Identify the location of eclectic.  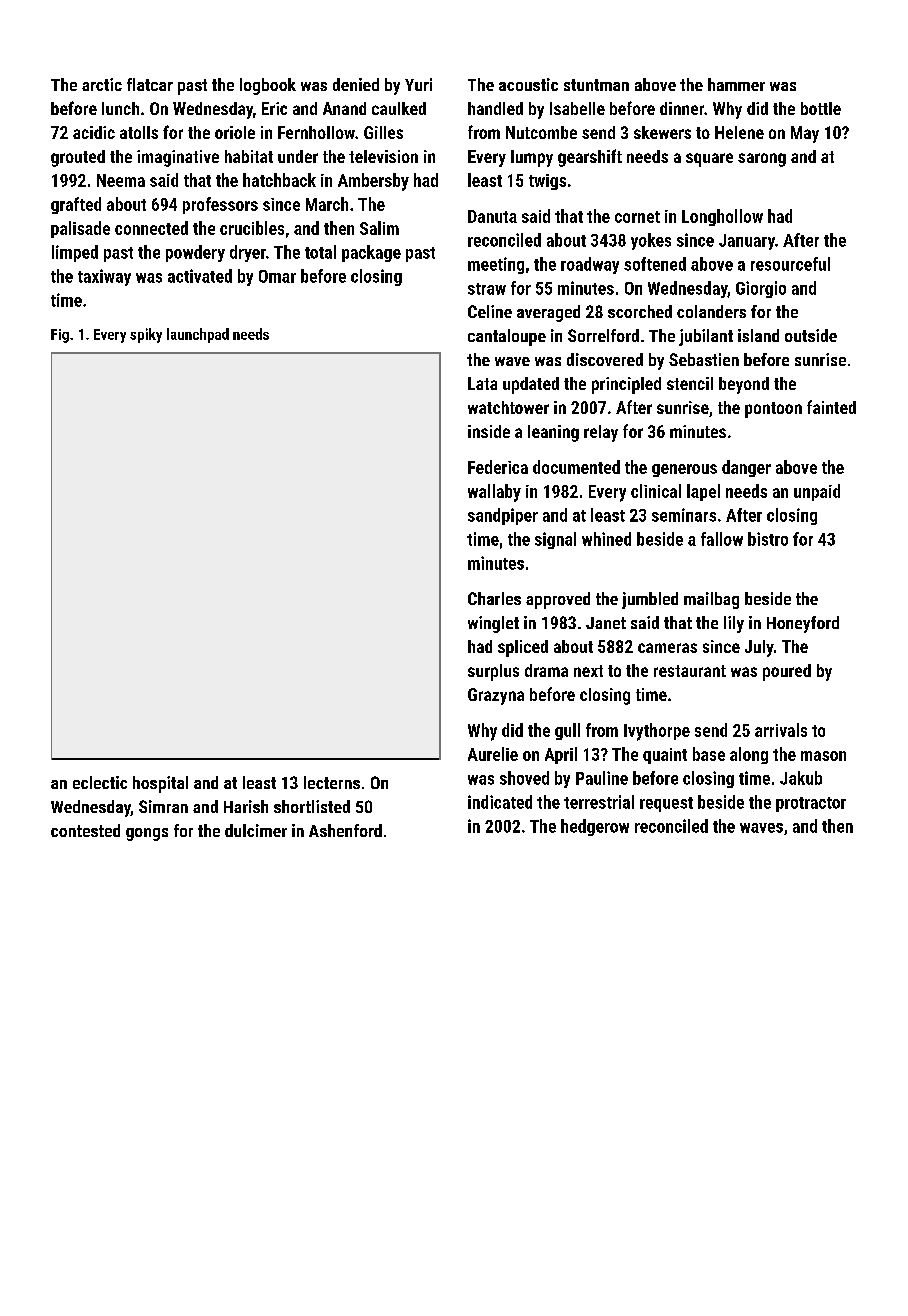
(100, 782).
